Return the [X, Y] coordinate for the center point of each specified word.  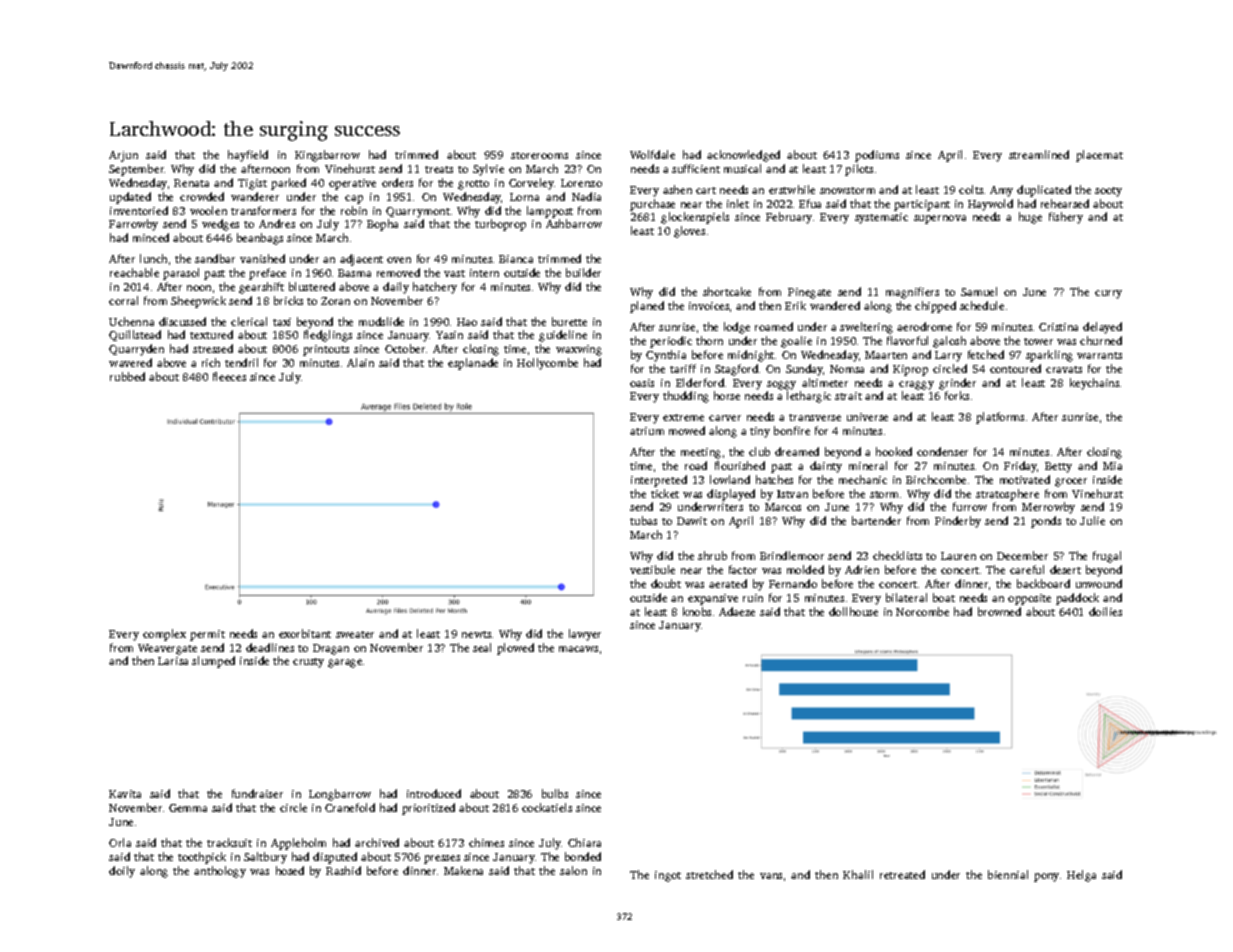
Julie [1092, 520]
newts [476, 634]
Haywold [990, 205]
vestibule [652, 569]
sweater [355, 634]
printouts [326, 350]
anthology [220, 872]
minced [151, 237]
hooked [894, 451]
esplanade [473, 364]
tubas [643, 520]
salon [573, 870]
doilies [1105, 611]
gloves [689, 232]
